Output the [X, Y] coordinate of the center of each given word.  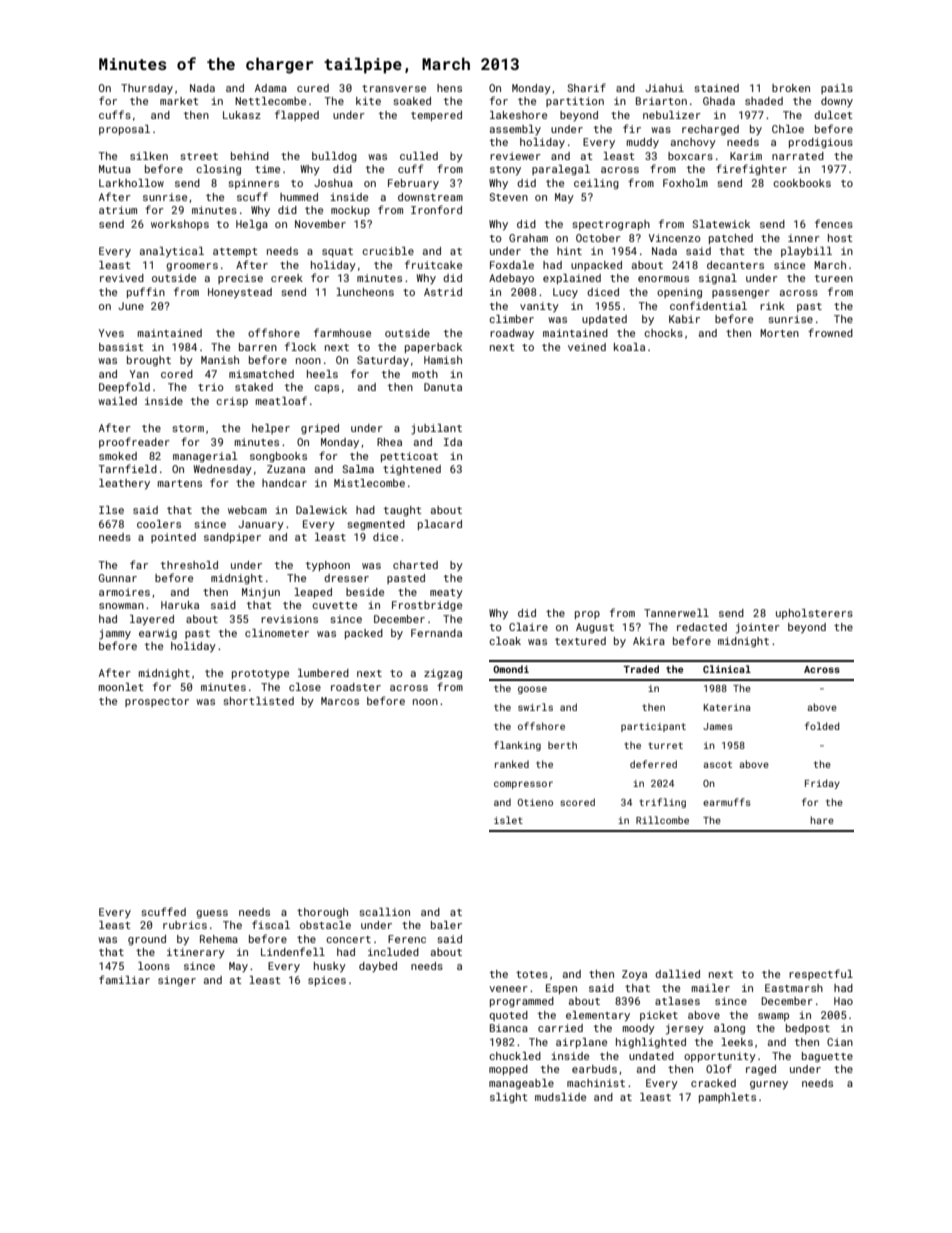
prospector [157, 702]
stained [716, 88]
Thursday [147, 89]
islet [508, 820]
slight [509, 1098]
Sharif [586, 87]
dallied [677, 974]
